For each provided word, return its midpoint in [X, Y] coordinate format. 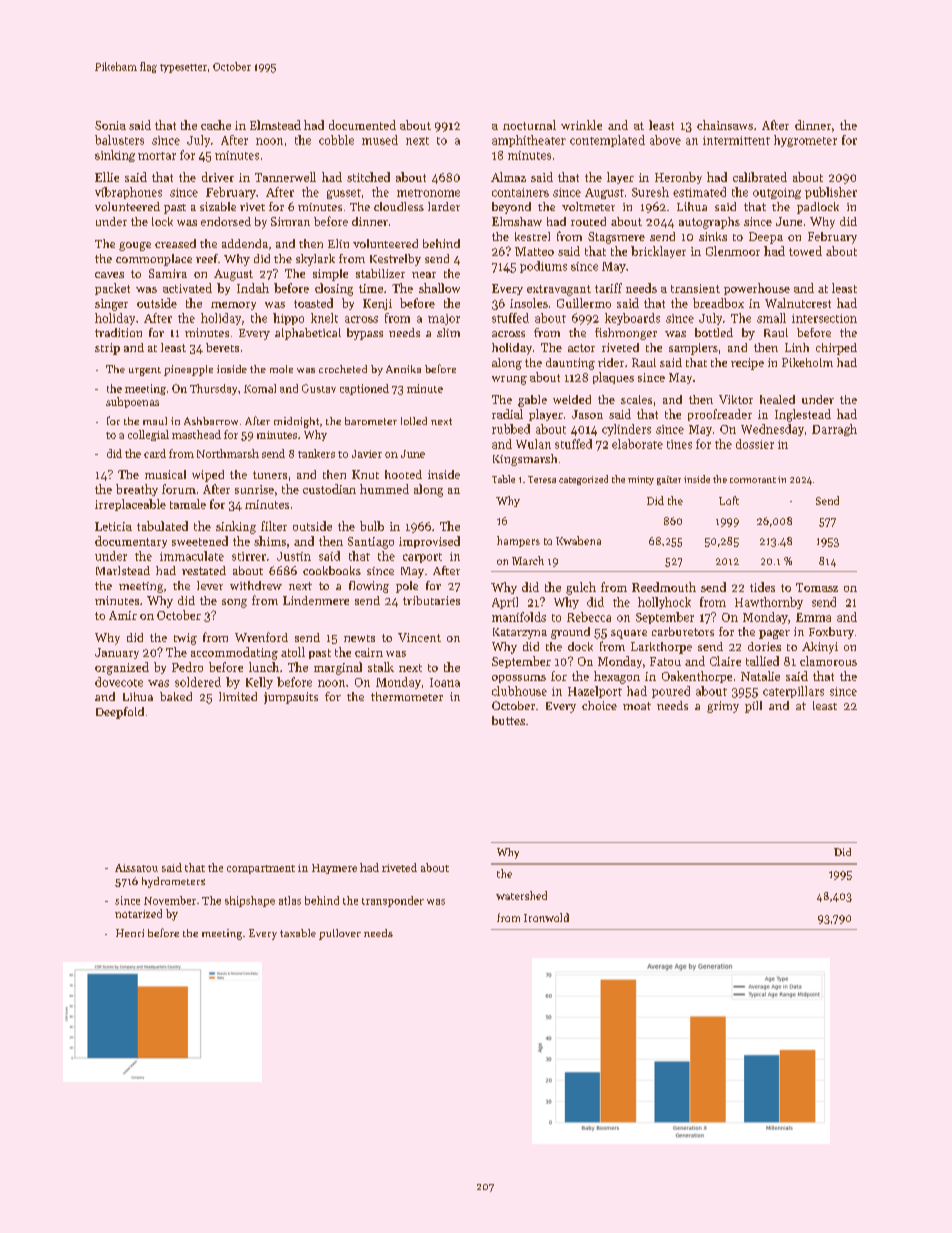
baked [176, 696]
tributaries [431, 600]
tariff [608, 288]
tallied [762, 661]
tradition [118, 332]
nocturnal [529, 125]
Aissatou [136, 868]
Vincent [419, 637]
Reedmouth [664, 587]
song [234, 603]
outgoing [777, 193]
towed [805, 251]
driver [218, 177]
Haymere [334, 869]
